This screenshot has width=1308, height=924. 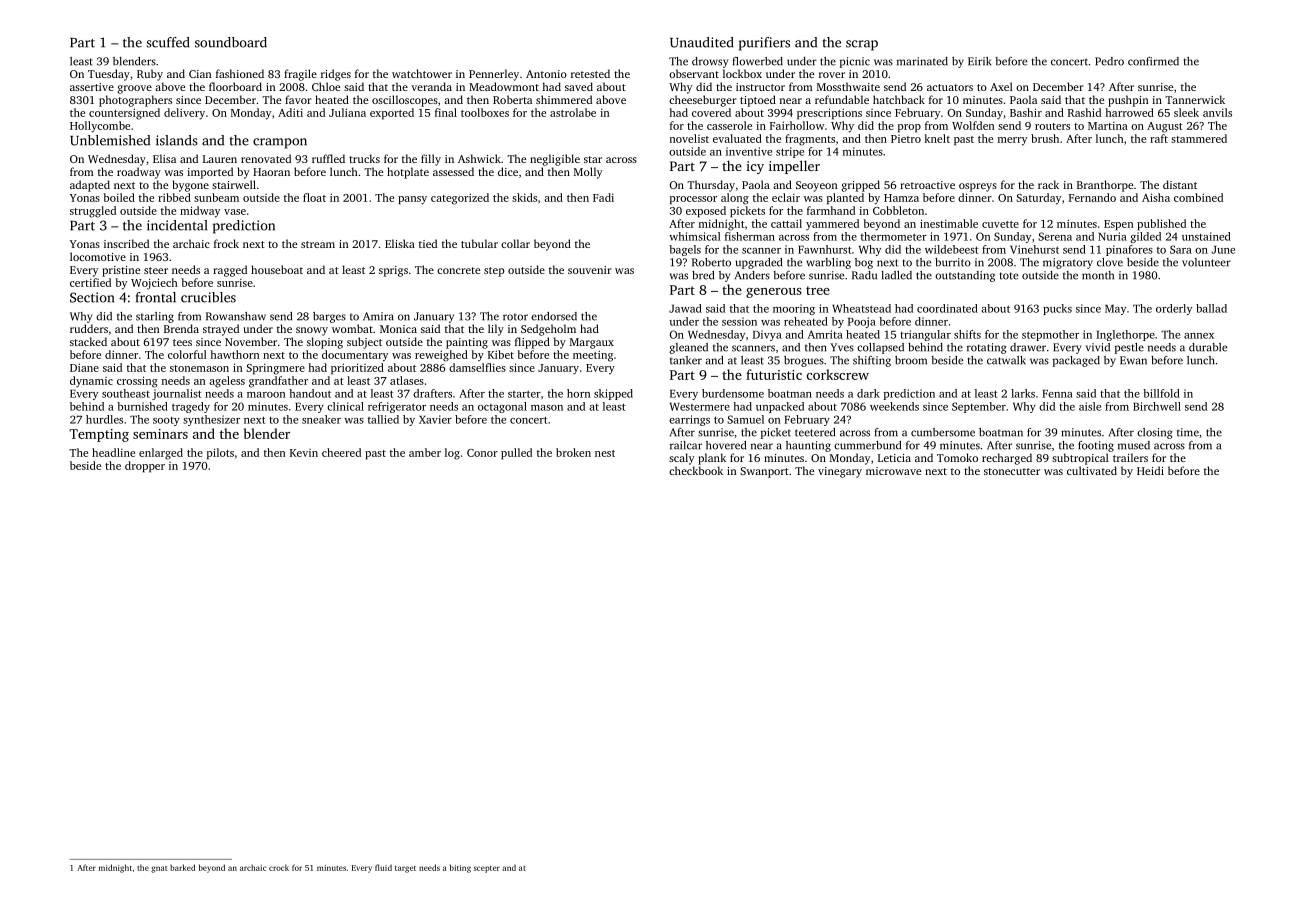 I want to click on Swanport, so click(x=764, y=472).
